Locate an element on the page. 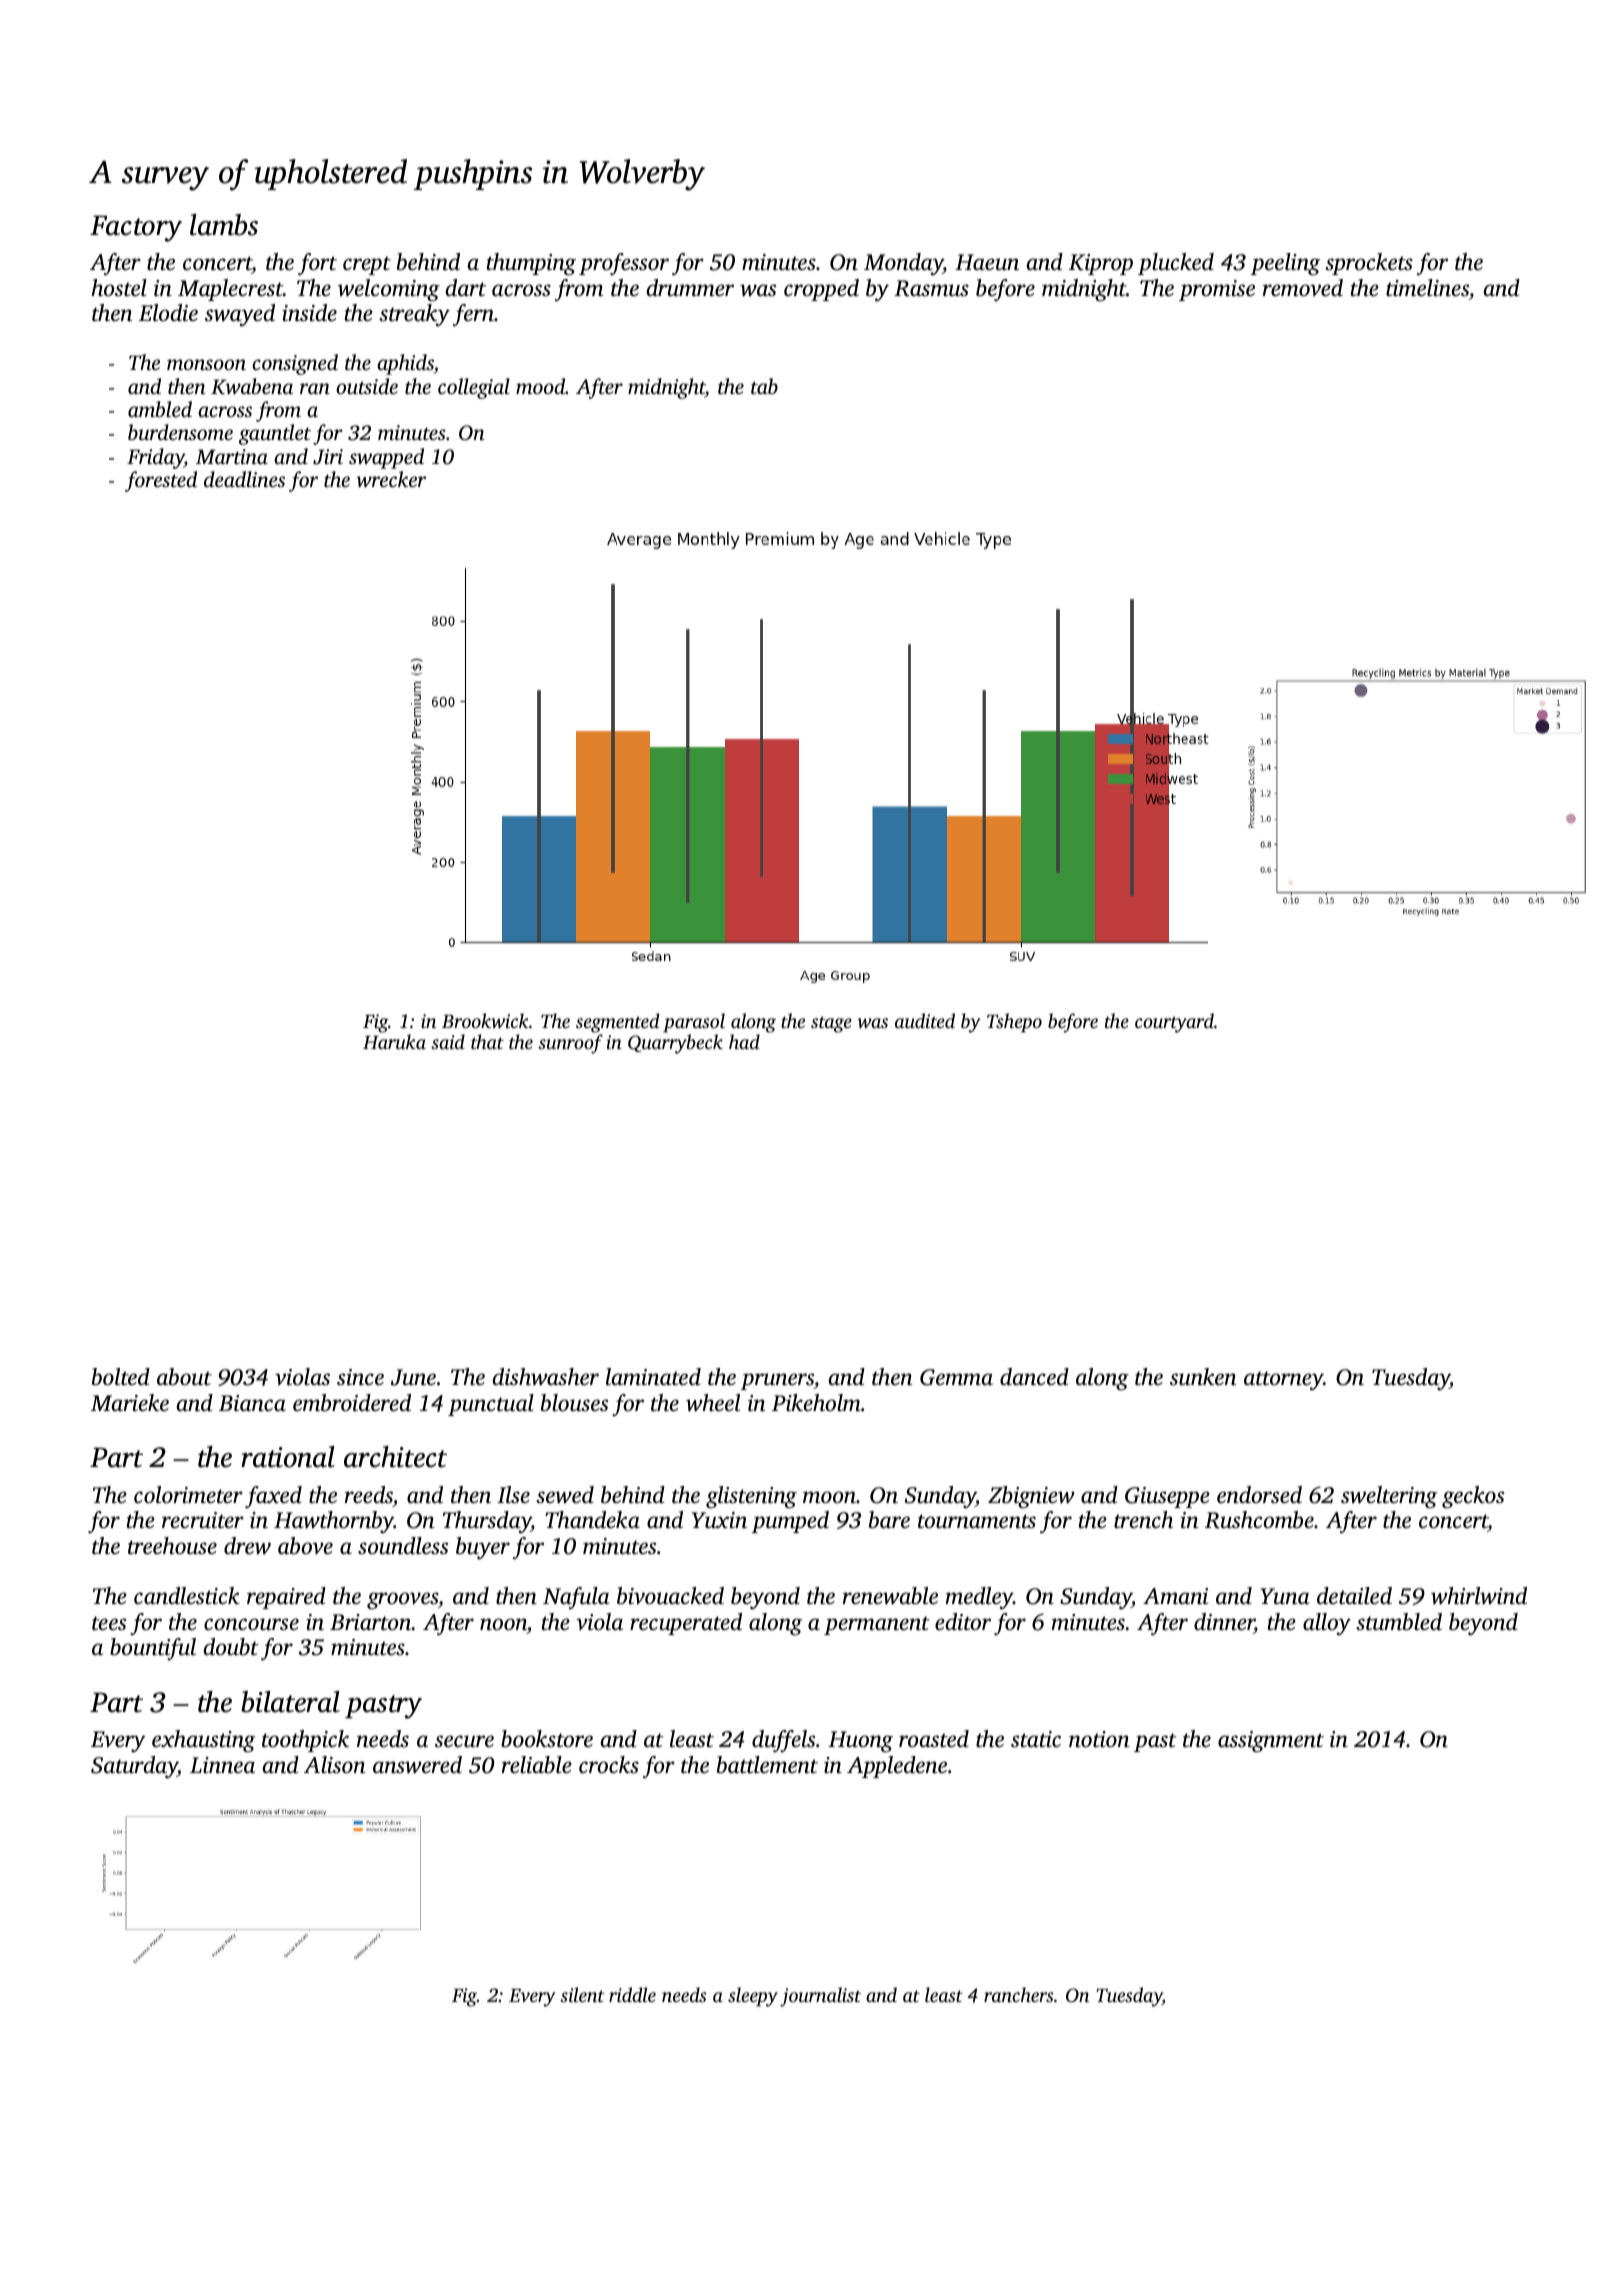 This document has height=2292, width=1620. Linnea is located at coordinates (222, 1765).
